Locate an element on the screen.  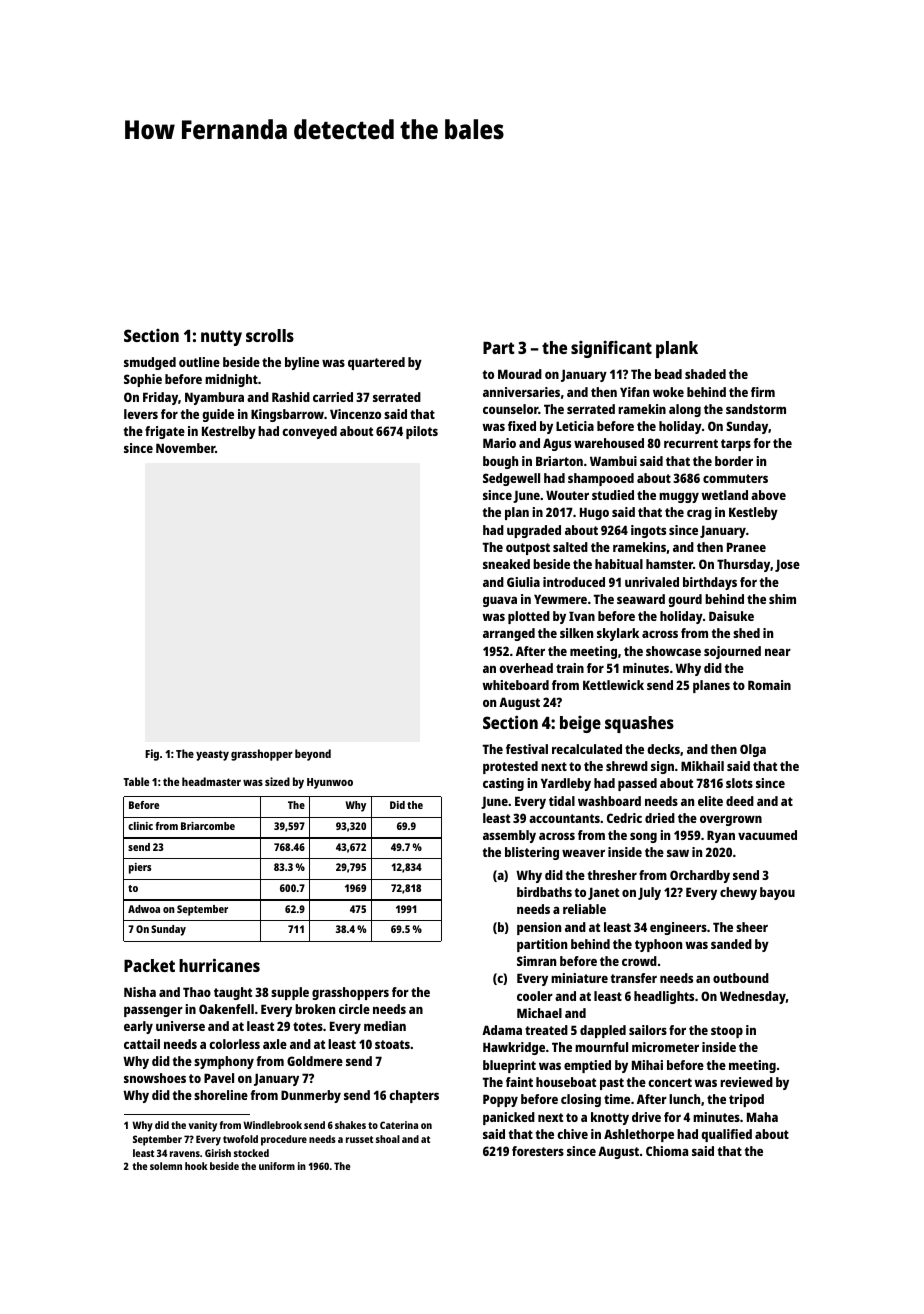
pilots is located at coordinates (422, 432).
